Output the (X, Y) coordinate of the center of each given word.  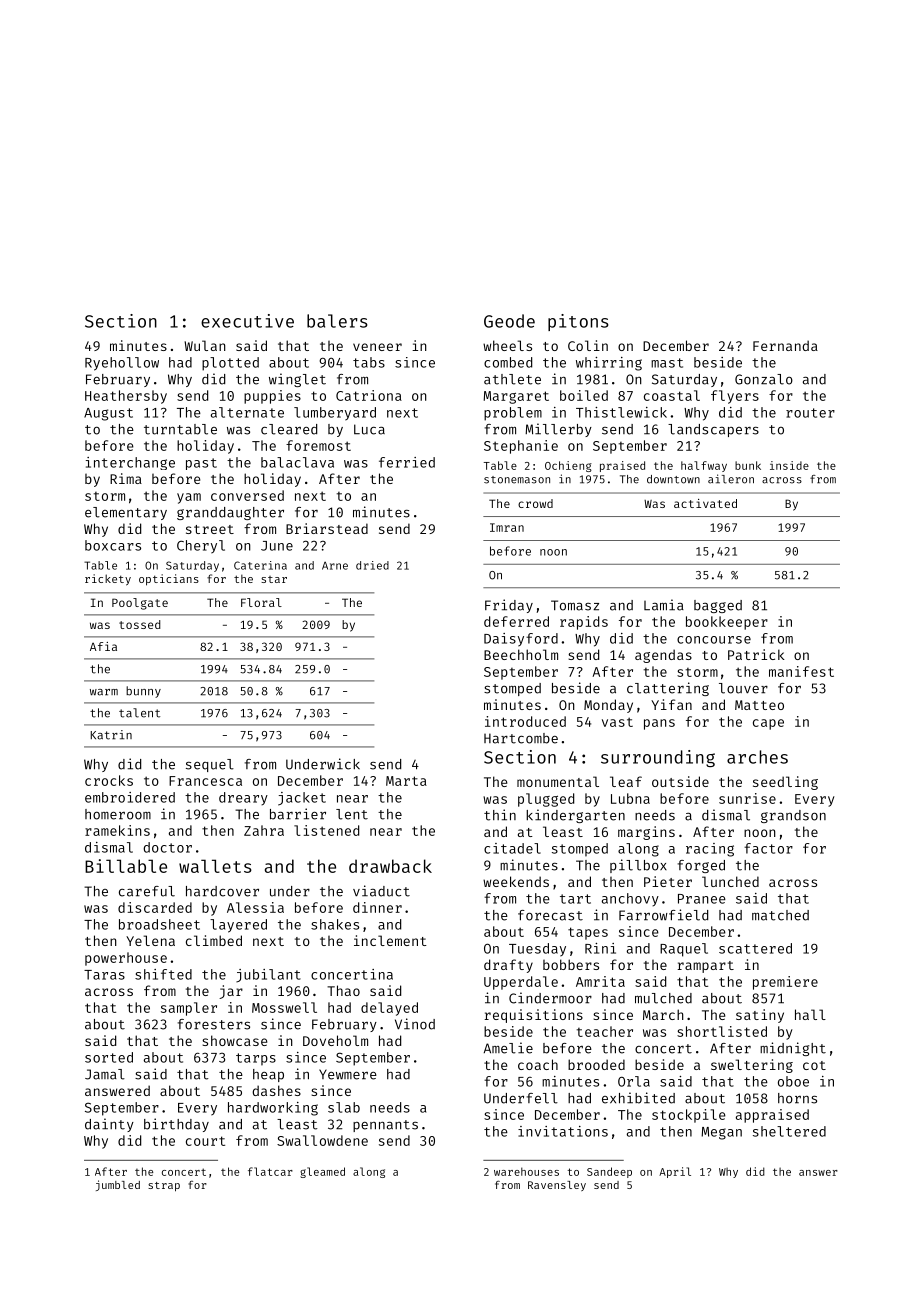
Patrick (756, 654)
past (201, 464)
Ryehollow (122, 364)
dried (372, 565)
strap (164, 1187)
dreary (243, 799)
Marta (406, 781)
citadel (512, 848)
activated (705, 503)
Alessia (255, 907)
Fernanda (785, 345)
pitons (578, 322)
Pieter (668, 881)
